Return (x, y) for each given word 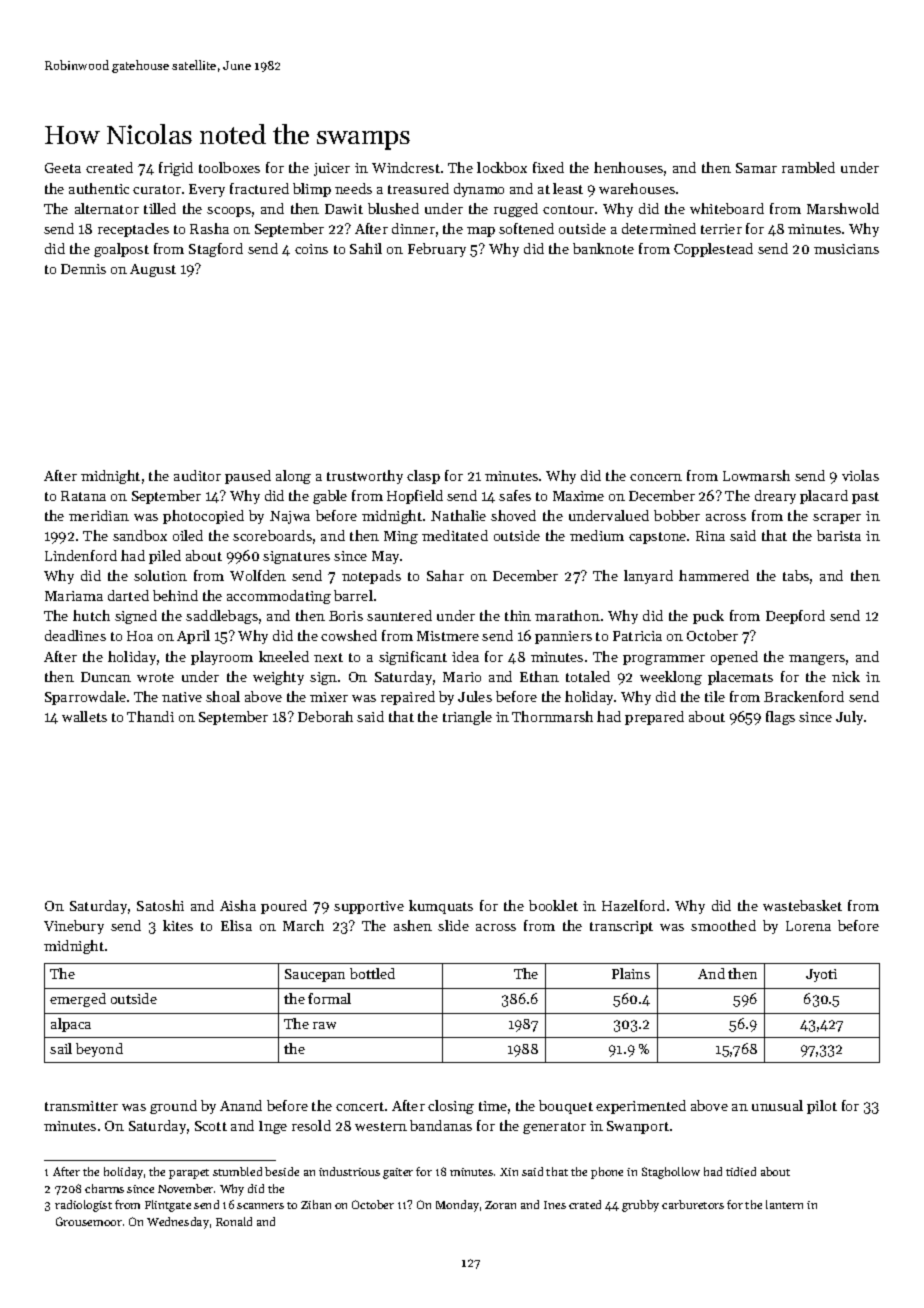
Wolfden (258, 575)
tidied (741, 1171)
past (865, 498)
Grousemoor (89, 1221)
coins (311, 249)
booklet (553, 905)
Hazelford (633, 905)
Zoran (500, 1205)
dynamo (479, 190)
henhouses (628, 167)
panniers (563, 637)
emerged (78, 1000)
